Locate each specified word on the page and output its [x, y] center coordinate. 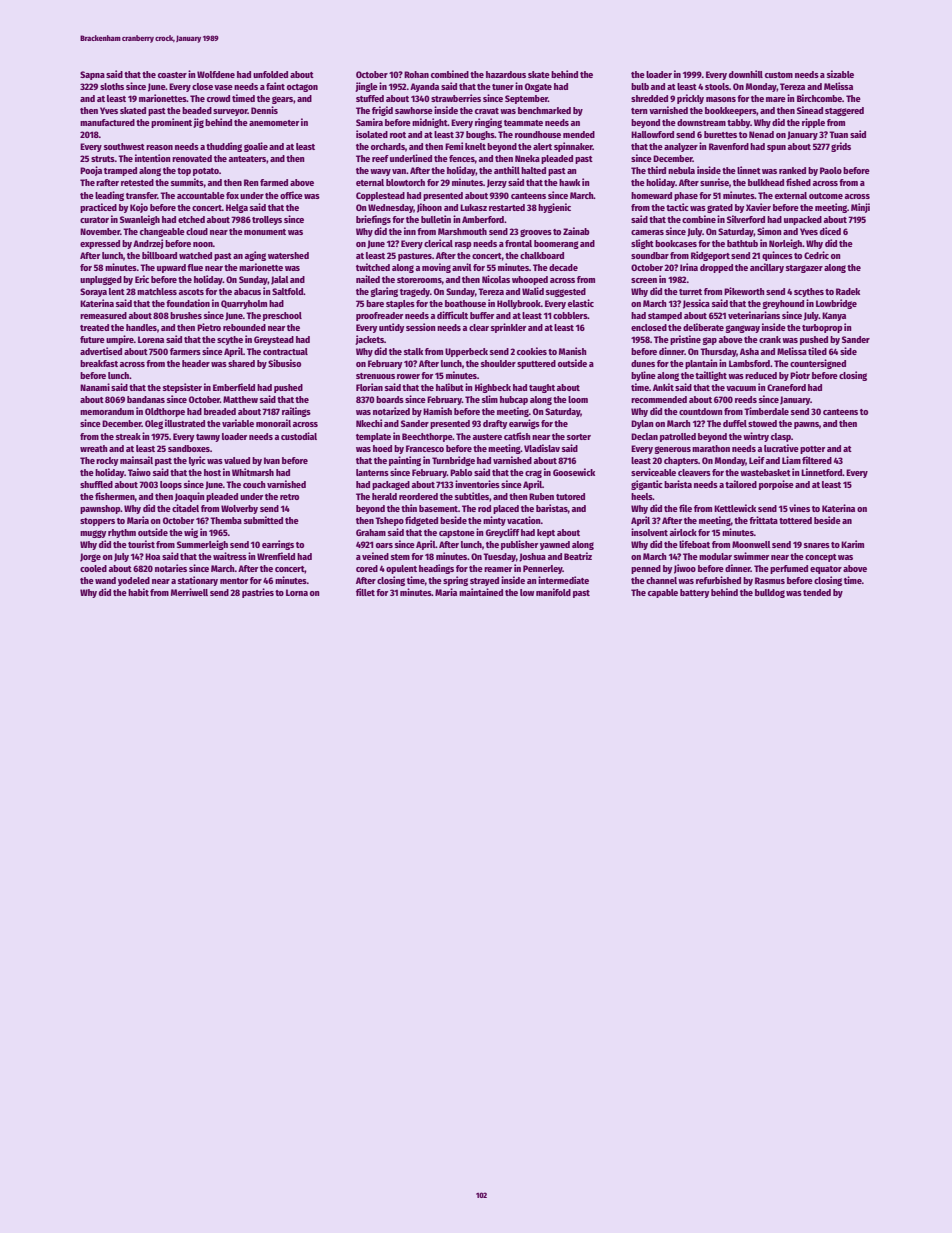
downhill [746, 74]
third [656, 170]
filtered [817, 460]
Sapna [92, 75]
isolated [372, 134]
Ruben [541, 496]
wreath [94, 448]
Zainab [576, 231]
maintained [481, 592]
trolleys [267, 220]
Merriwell [189, 592]
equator [826, 570]
